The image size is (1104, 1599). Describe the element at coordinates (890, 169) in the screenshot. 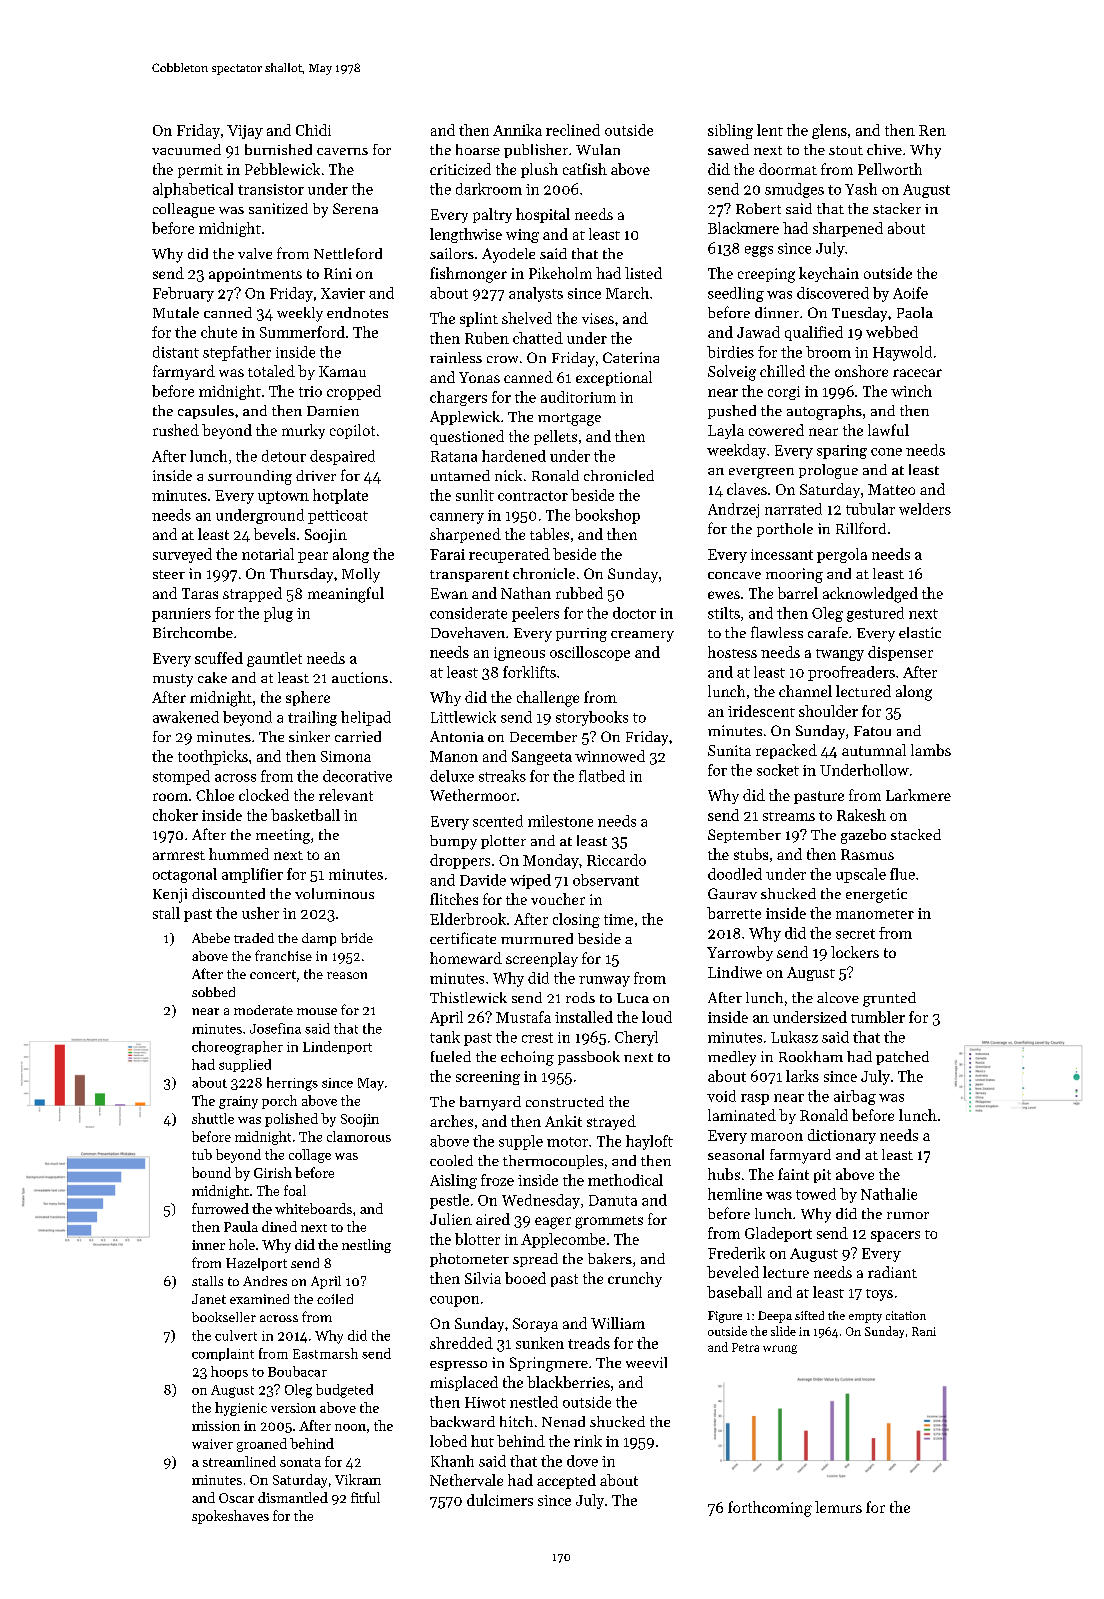

I see `Pellworth` at that location.
